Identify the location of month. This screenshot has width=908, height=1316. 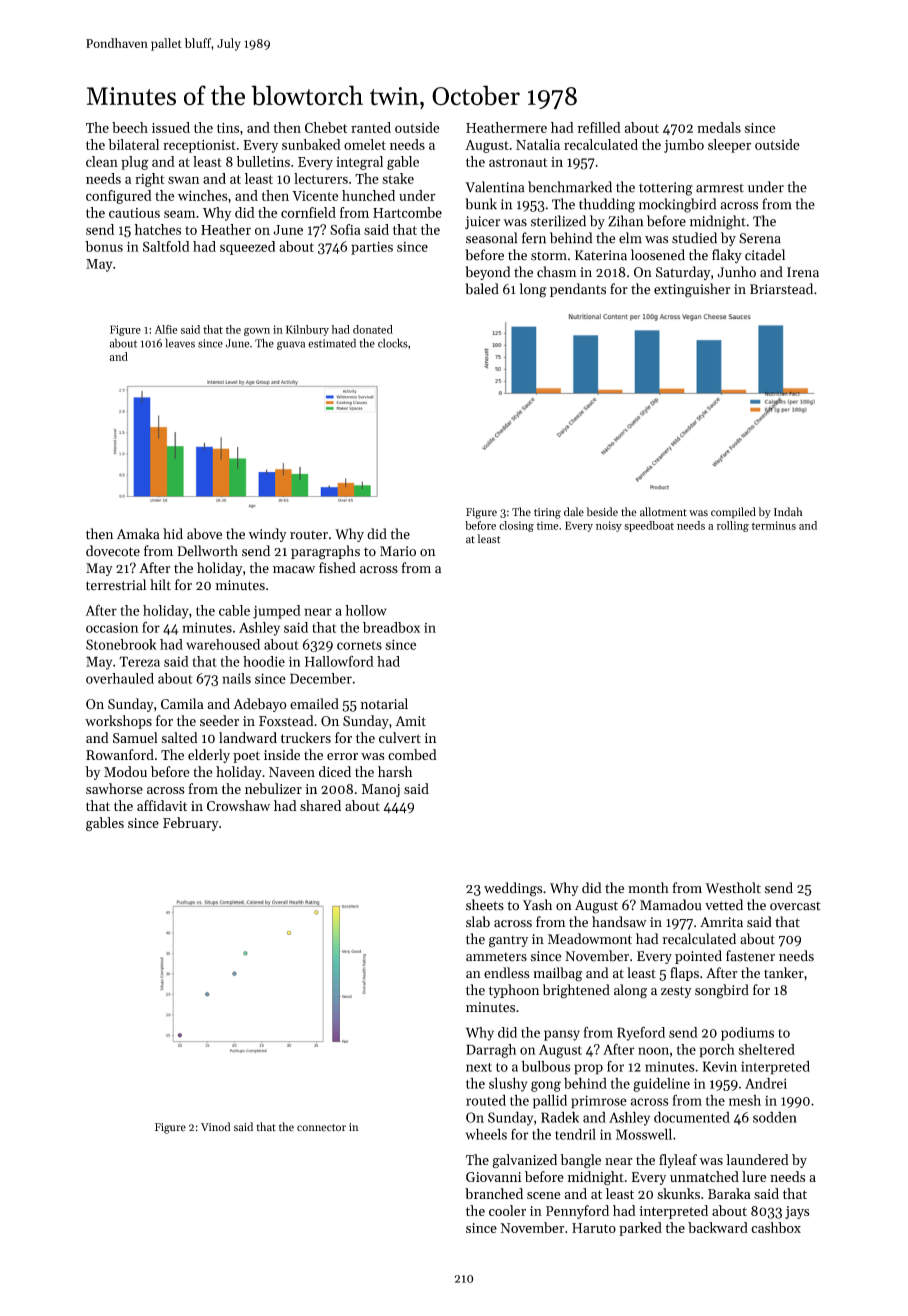
(648, 888).
